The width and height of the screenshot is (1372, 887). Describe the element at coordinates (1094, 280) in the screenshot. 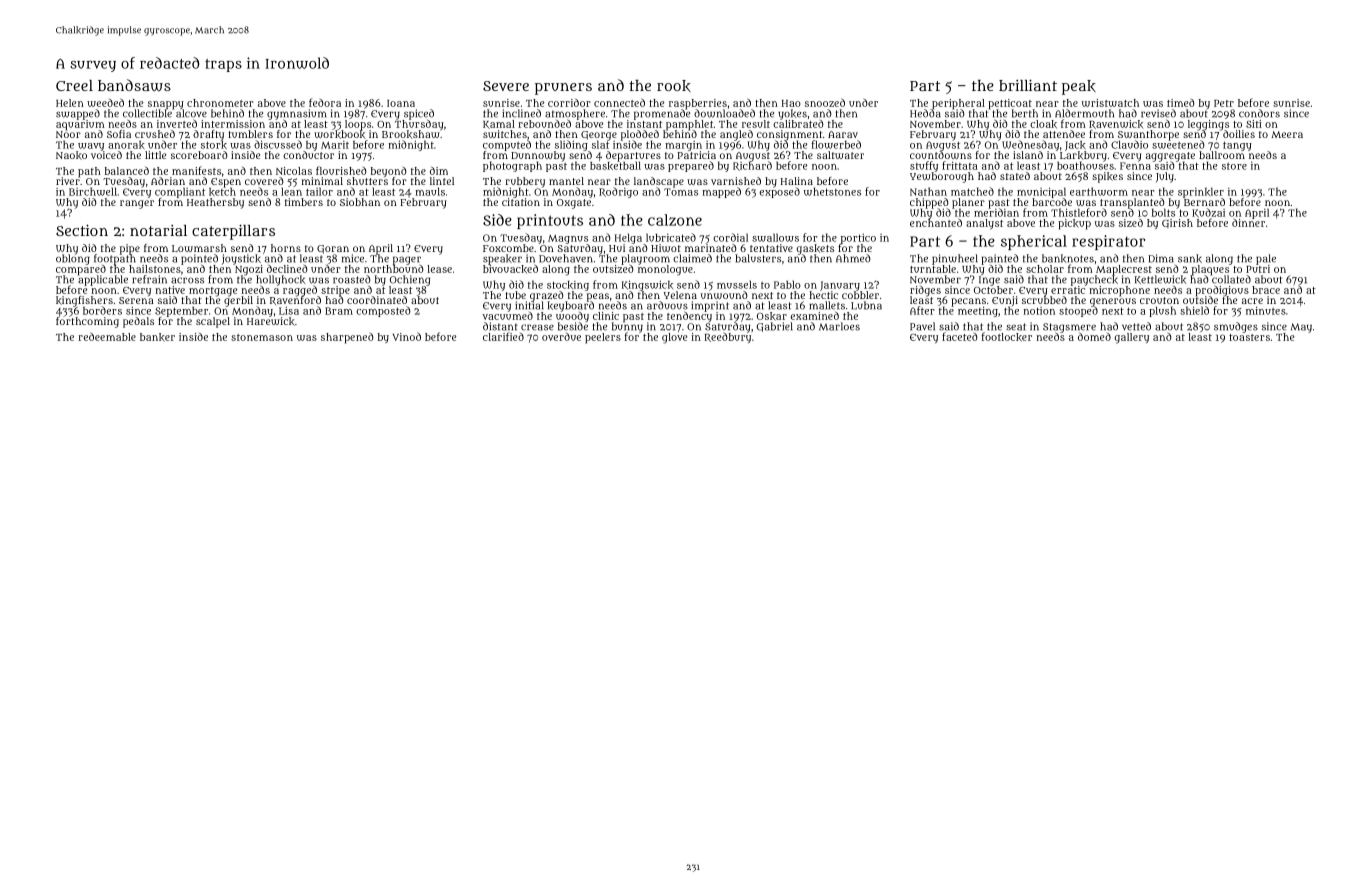

I see `paycheck` at that location.
